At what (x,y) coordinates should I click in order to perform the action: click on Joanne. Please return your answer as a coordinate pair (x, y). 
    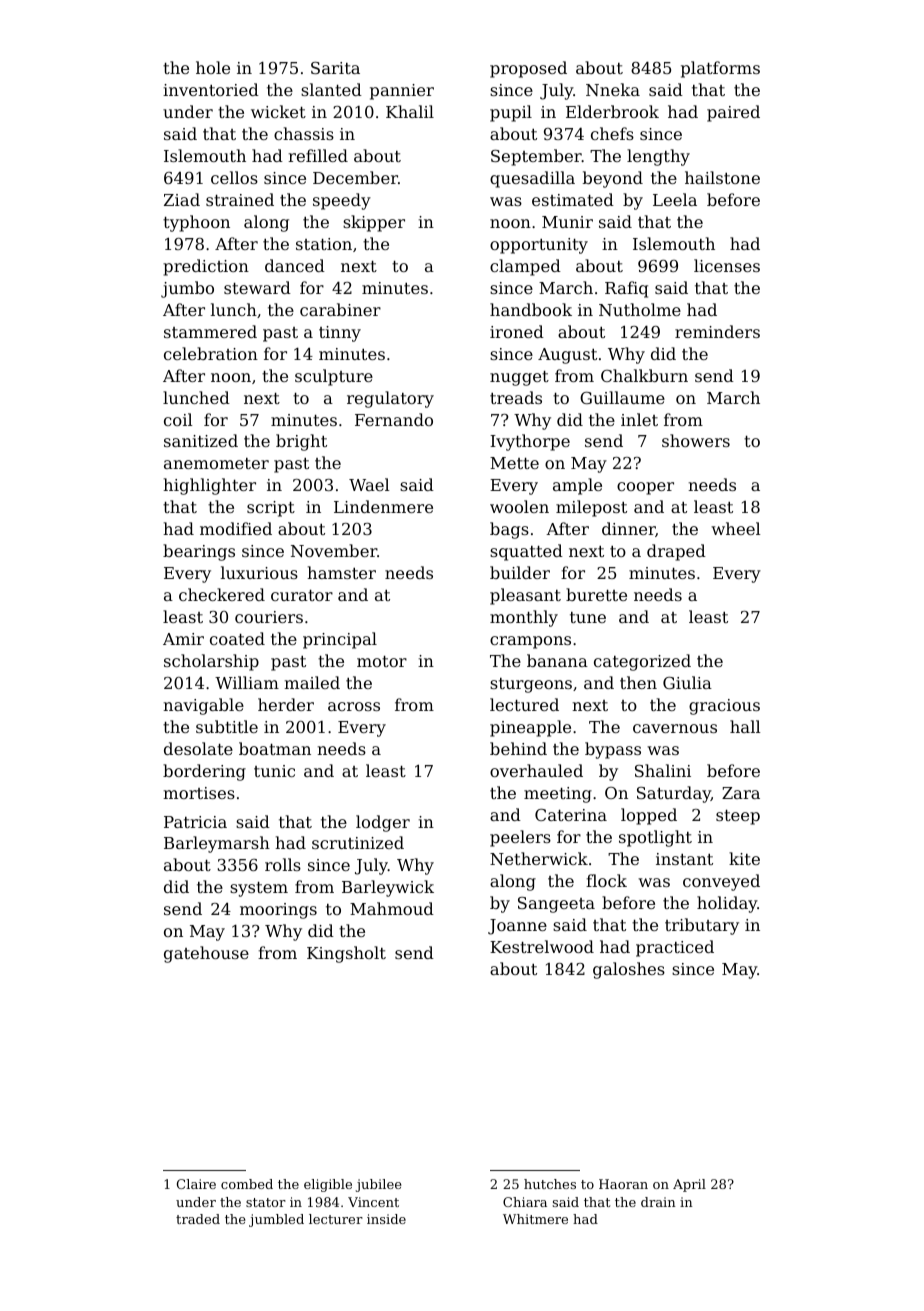
    Looking at the image, I should click on (517, 927).
